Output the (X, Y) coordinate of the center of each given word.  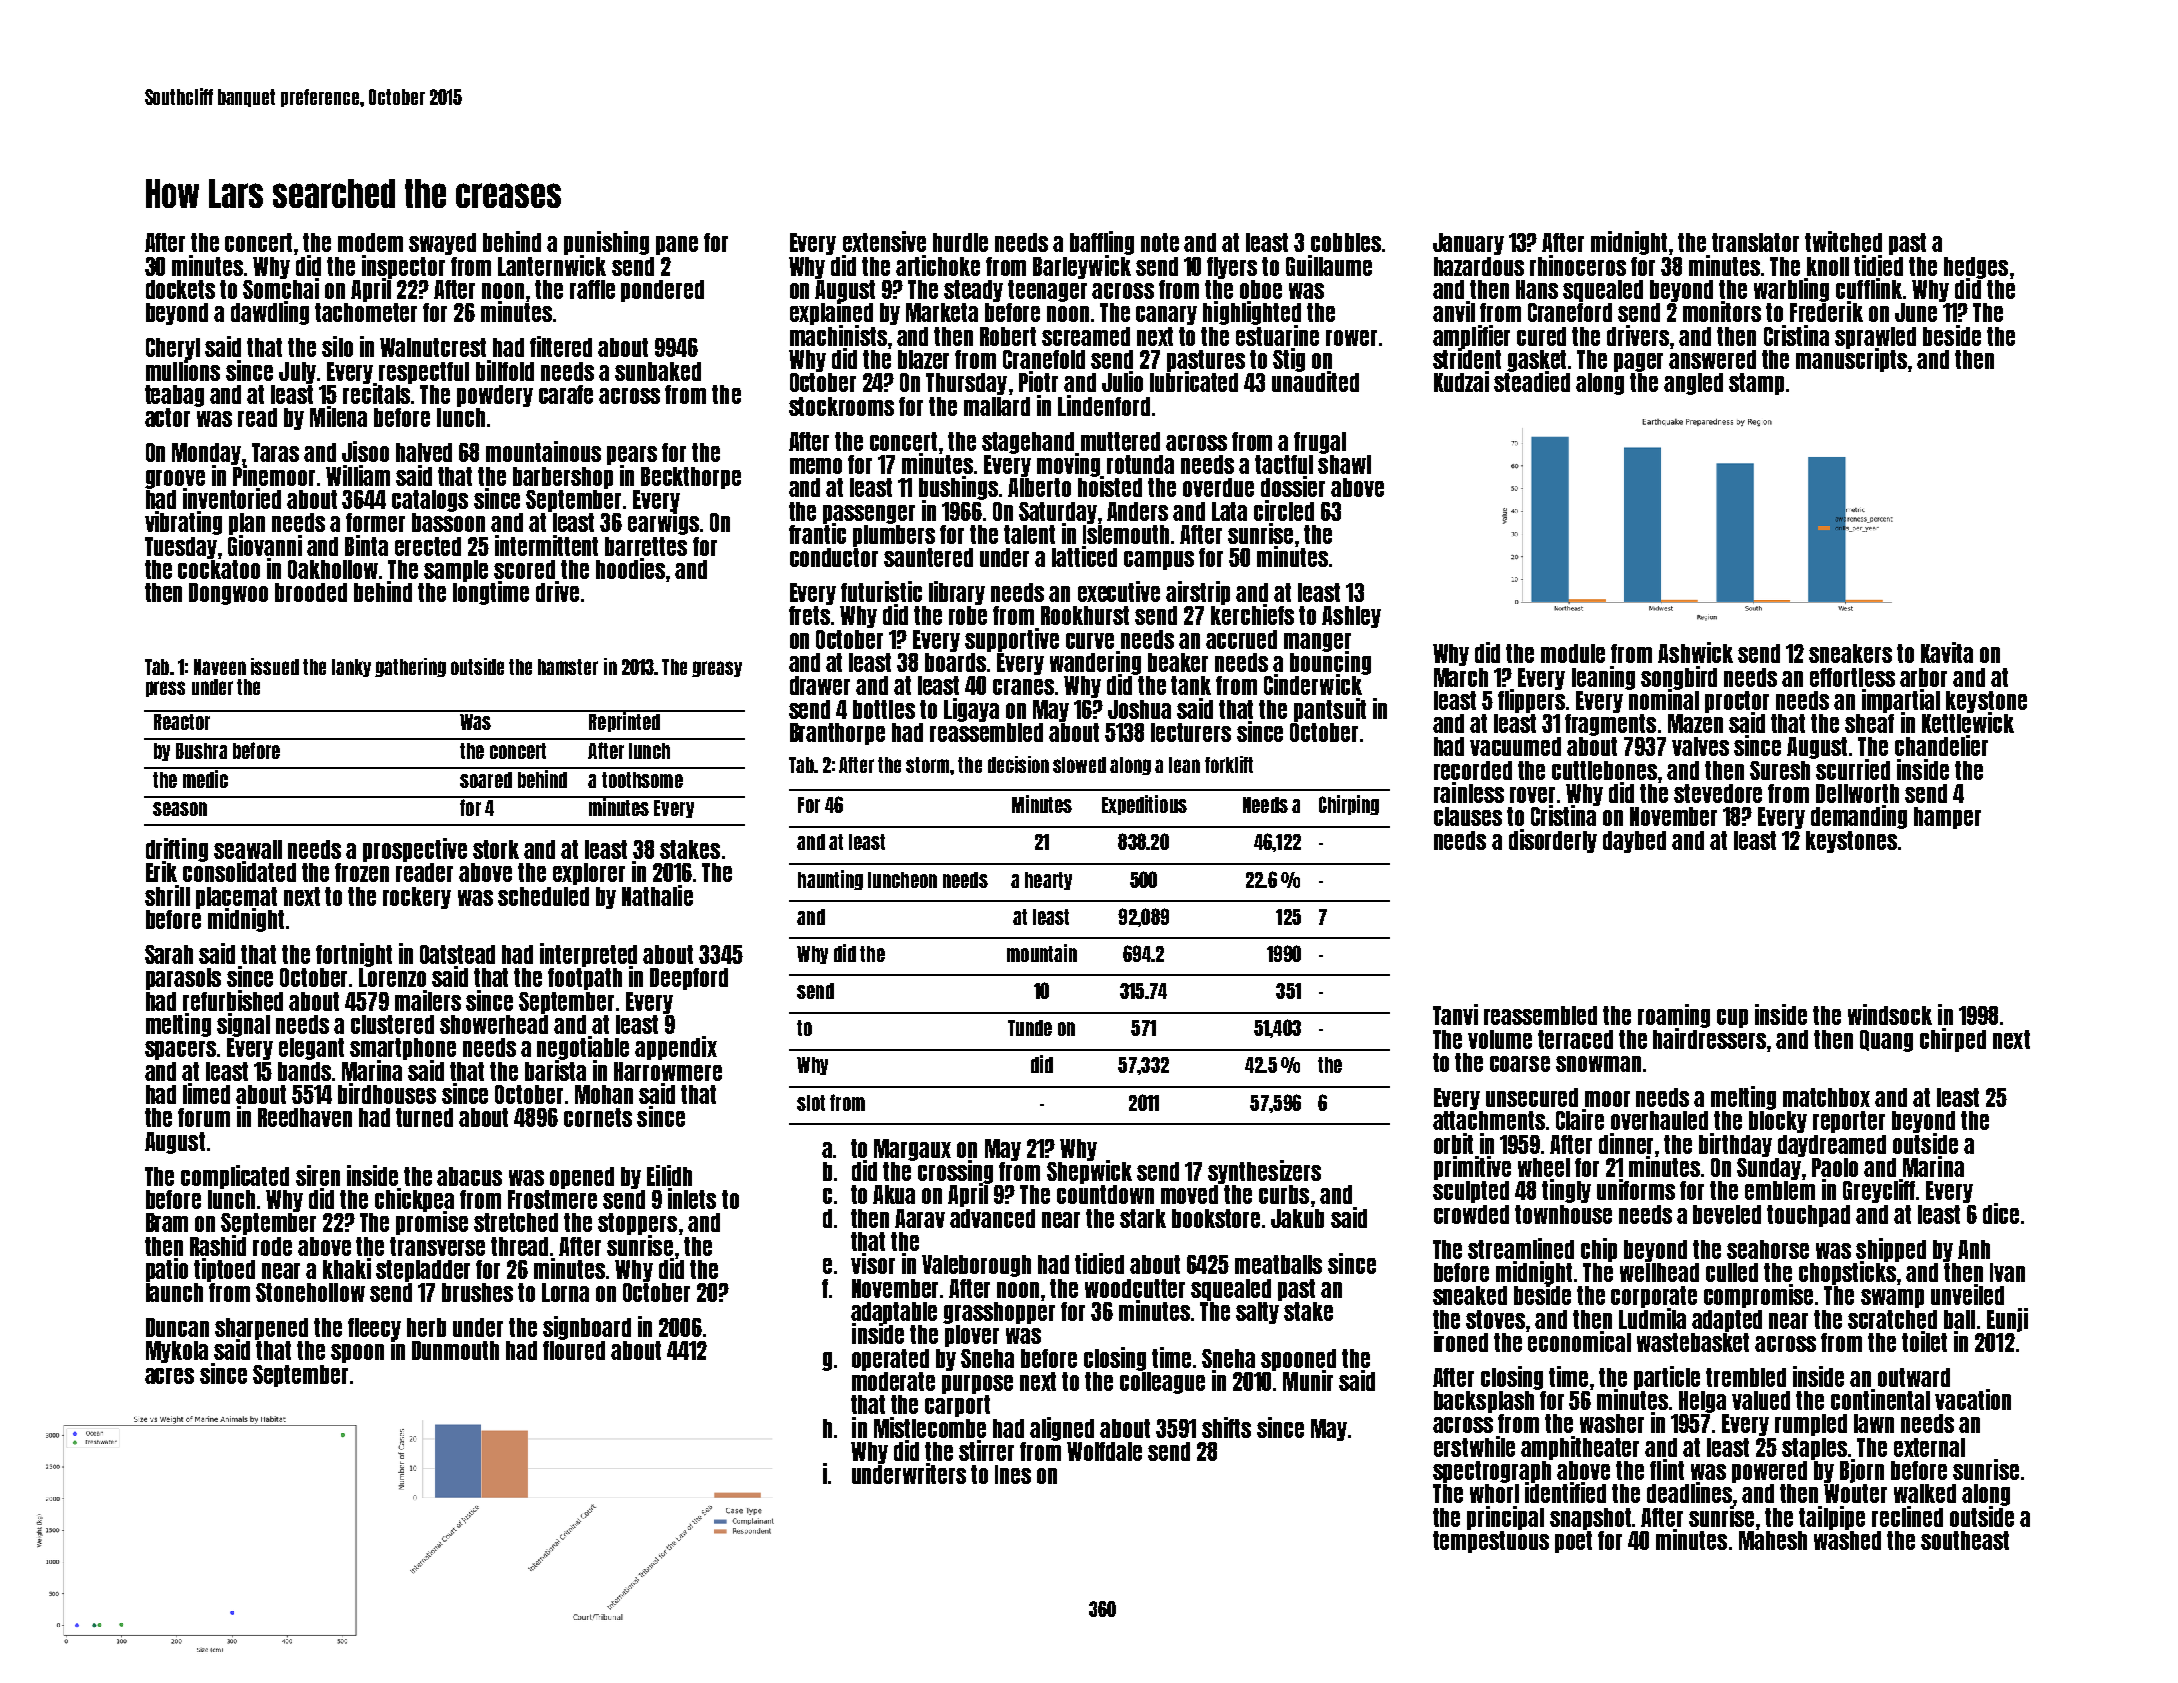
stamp (1756, 384)
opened (582, 1178)
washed (1847, 1540)
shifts (1226, 1427)
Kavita (1947, 652)
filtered (561, 346)
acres (169, 1376)
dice (2001, 1213)
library (957, 593)
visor (873, 1263)
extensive (884, 241)
